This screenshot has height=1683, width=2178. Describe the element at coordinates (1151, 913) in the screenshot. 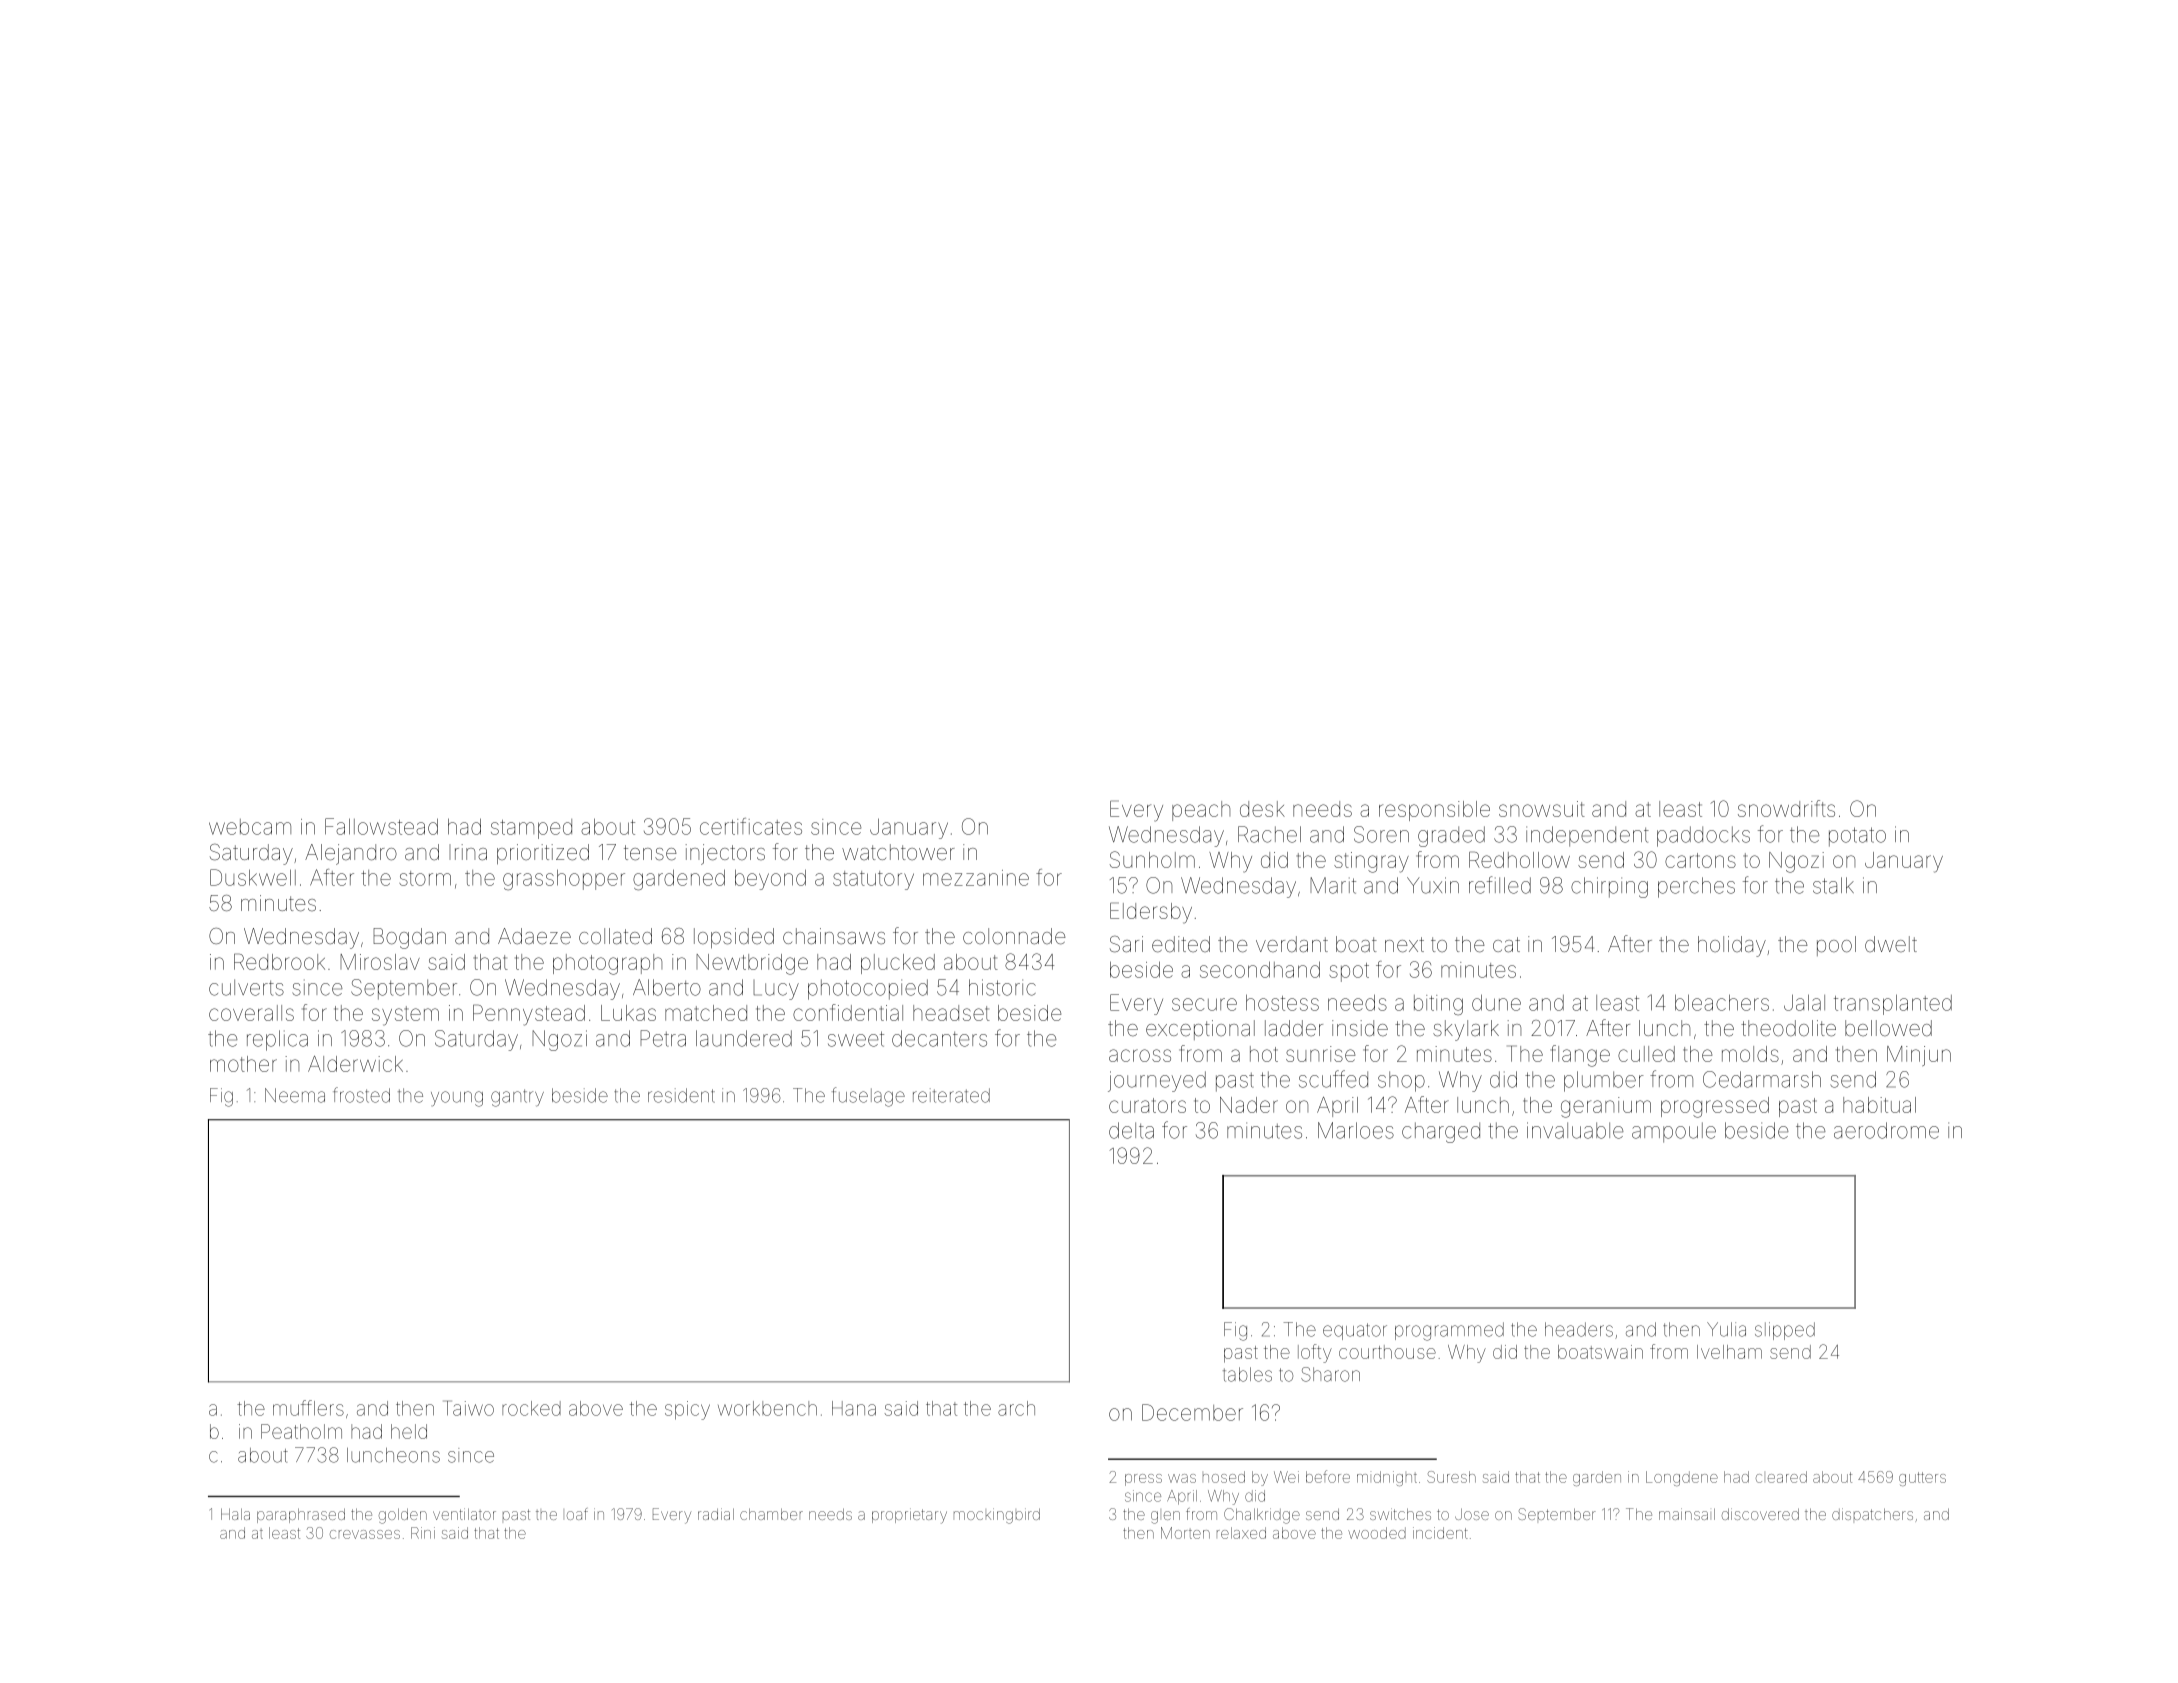

I see `Eldersby` at that location.
